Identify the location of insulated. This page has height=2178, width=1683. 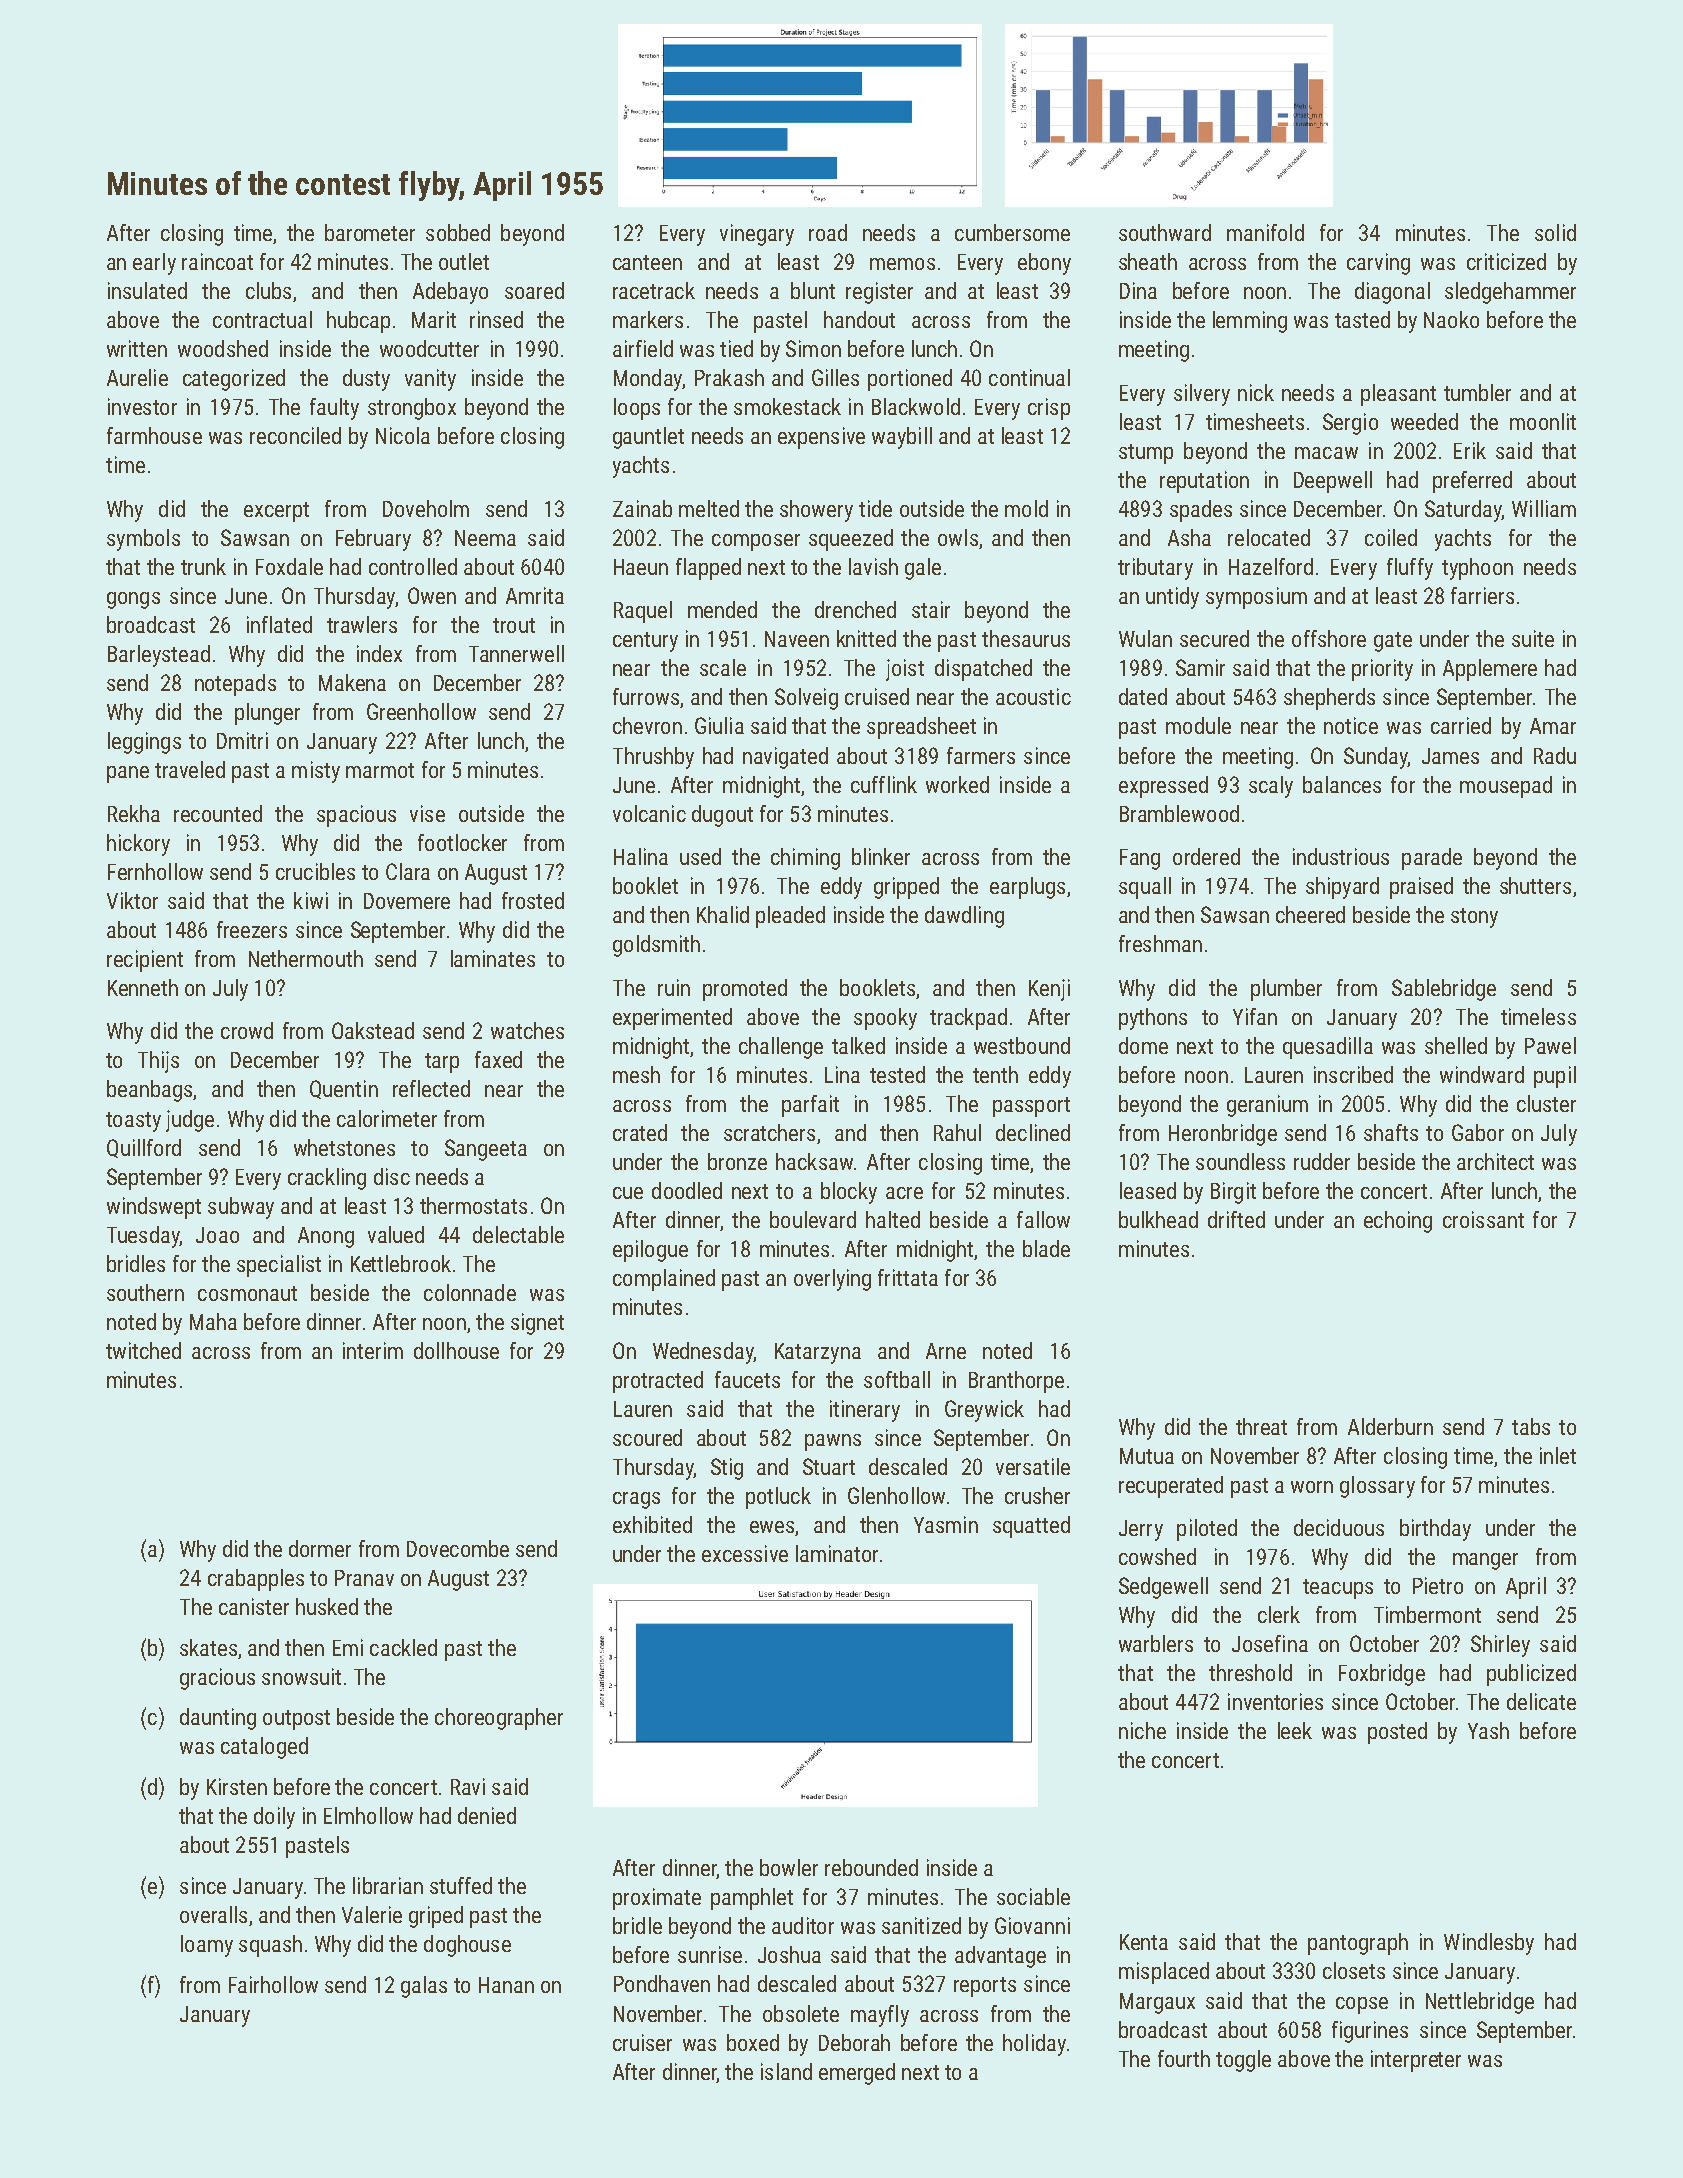
(147, 290).
